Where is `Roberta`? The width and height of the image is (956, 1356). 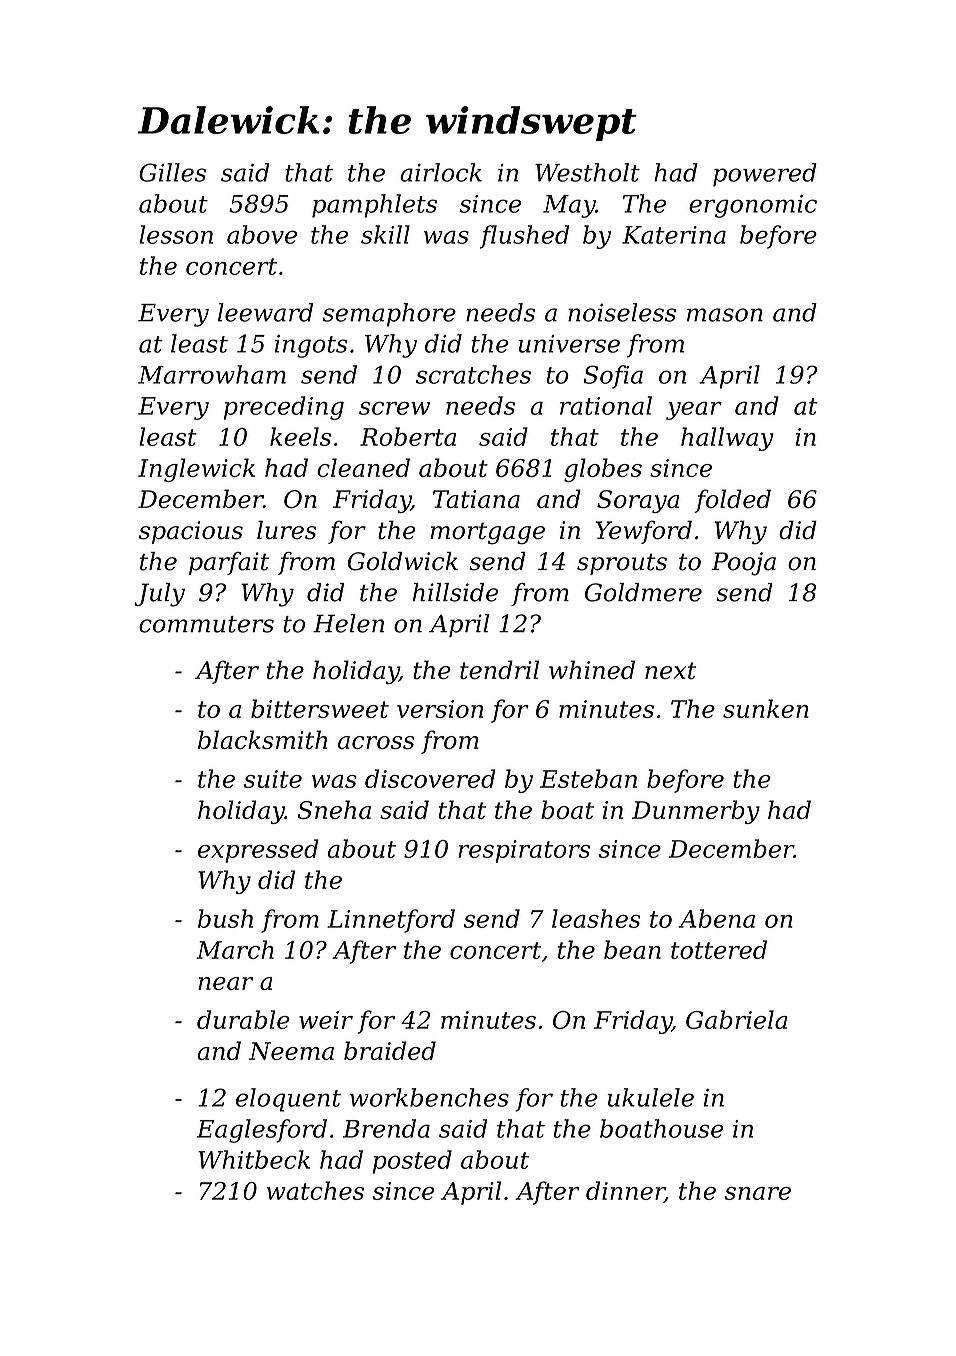 Roberta is located at coordinates (408, 436).
